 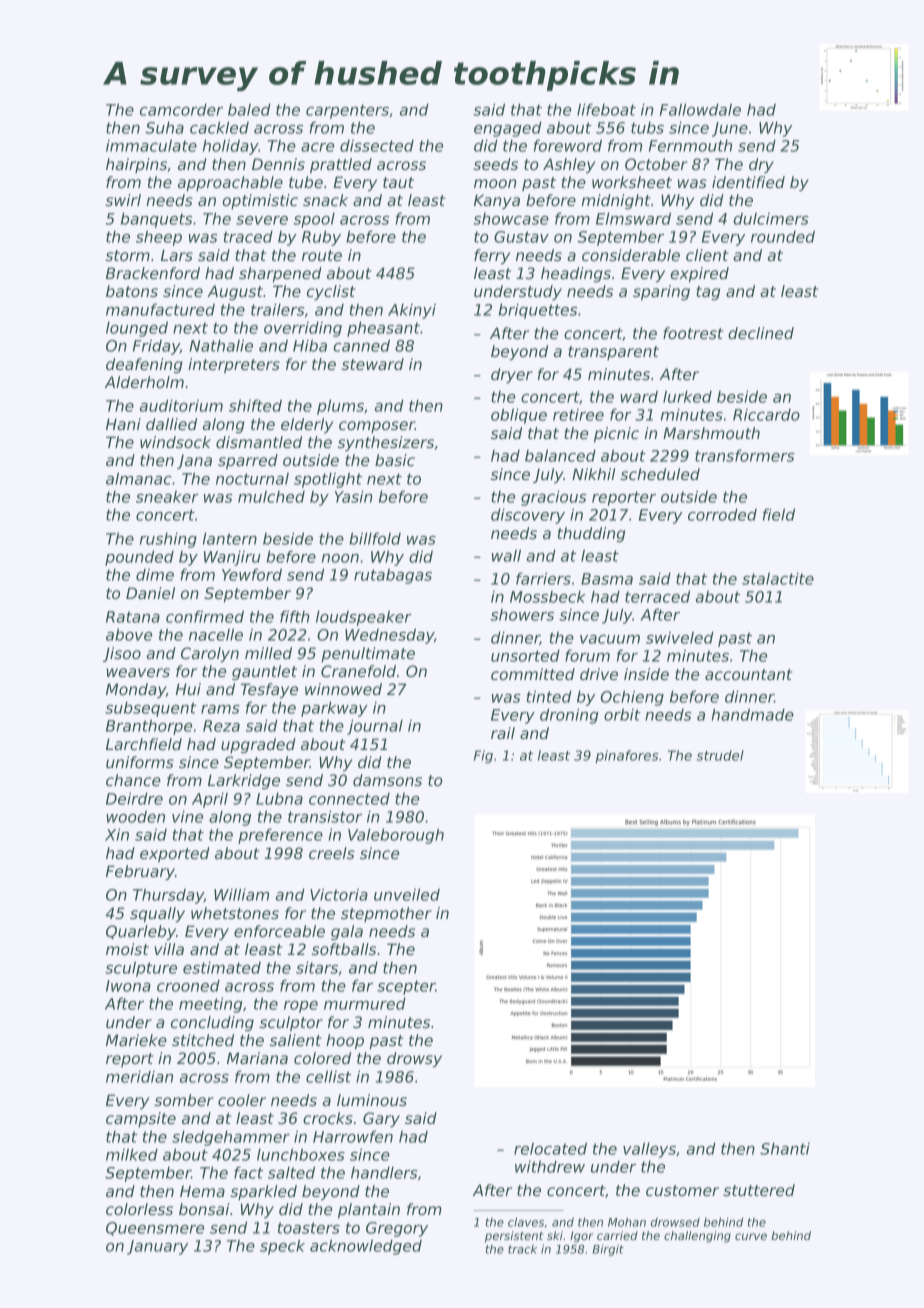 What do you see at coordinates (282, 1247) in the document?
I see `speck` at bounding box center [282, 1247].
